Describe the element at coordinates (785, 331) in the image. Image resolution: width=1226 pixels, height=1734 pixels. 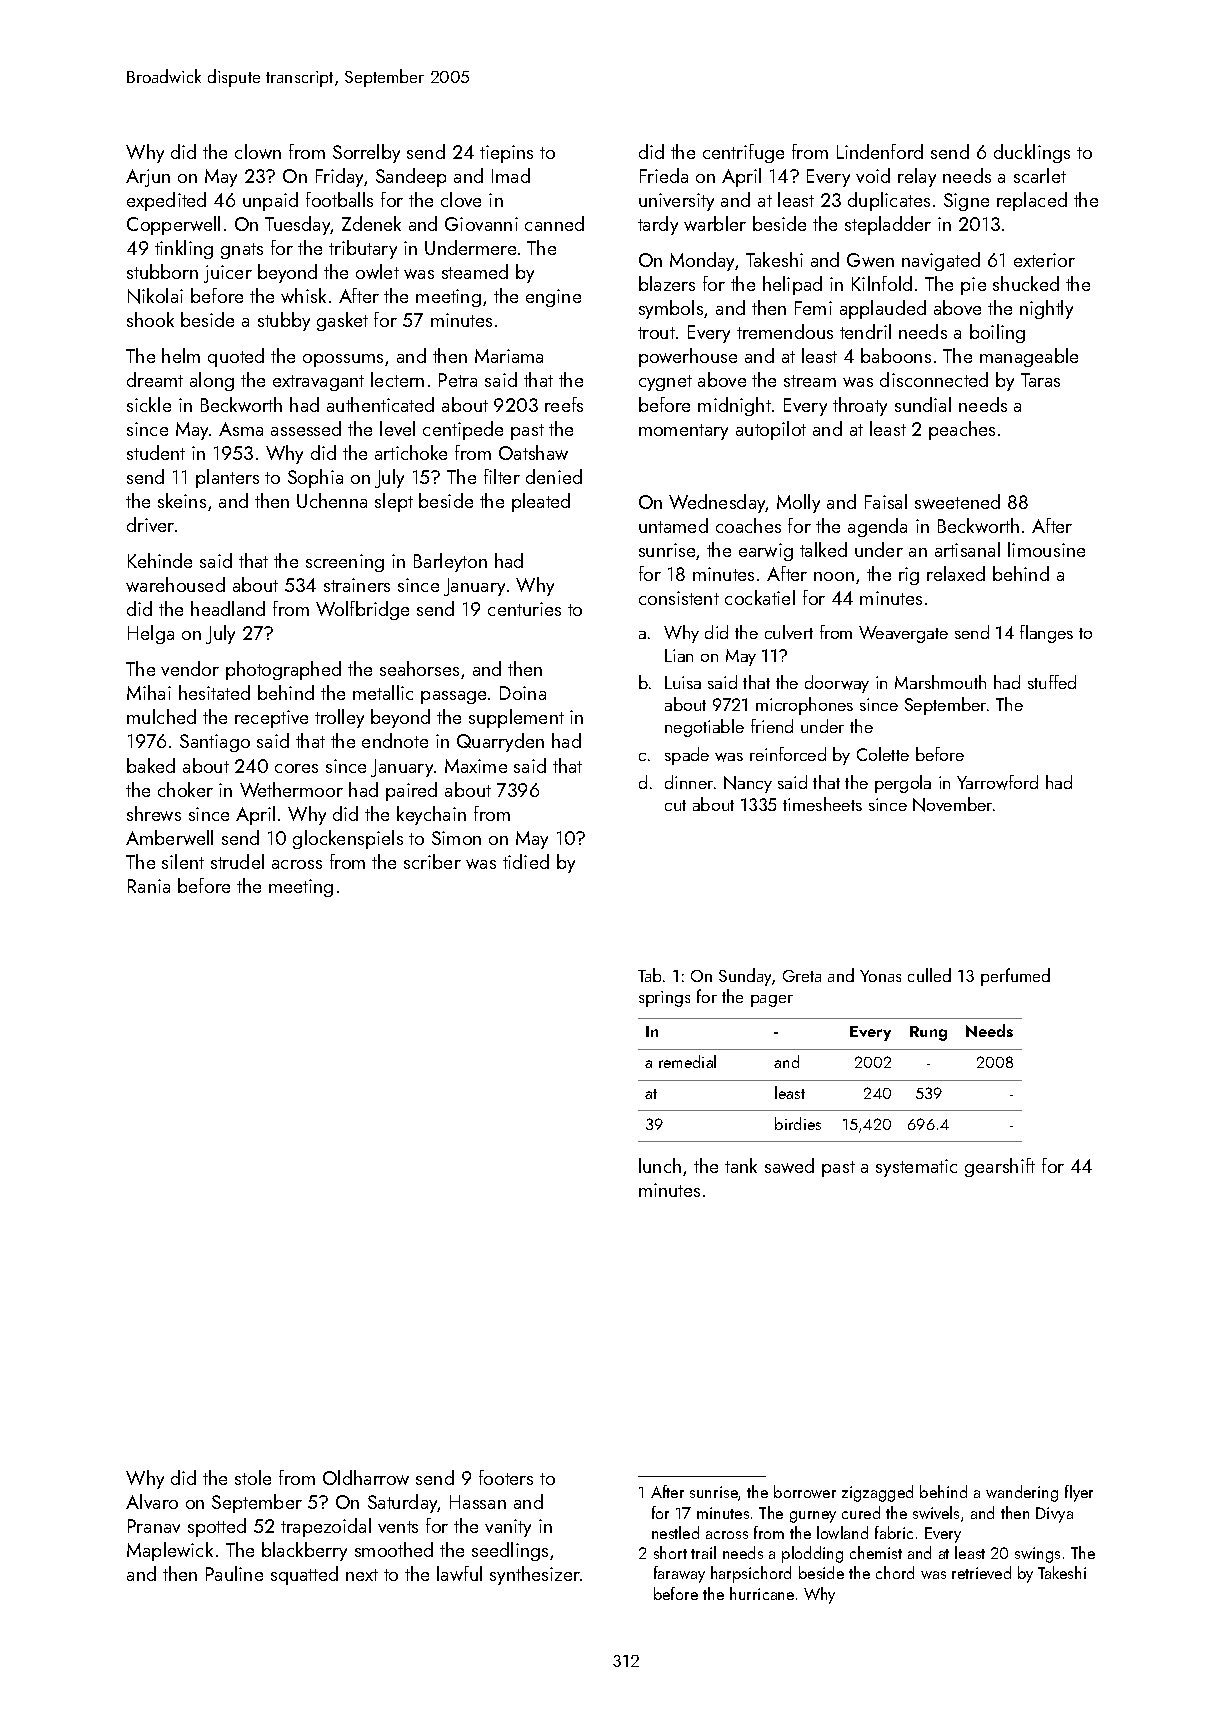
I see `tremendous` at that location.
